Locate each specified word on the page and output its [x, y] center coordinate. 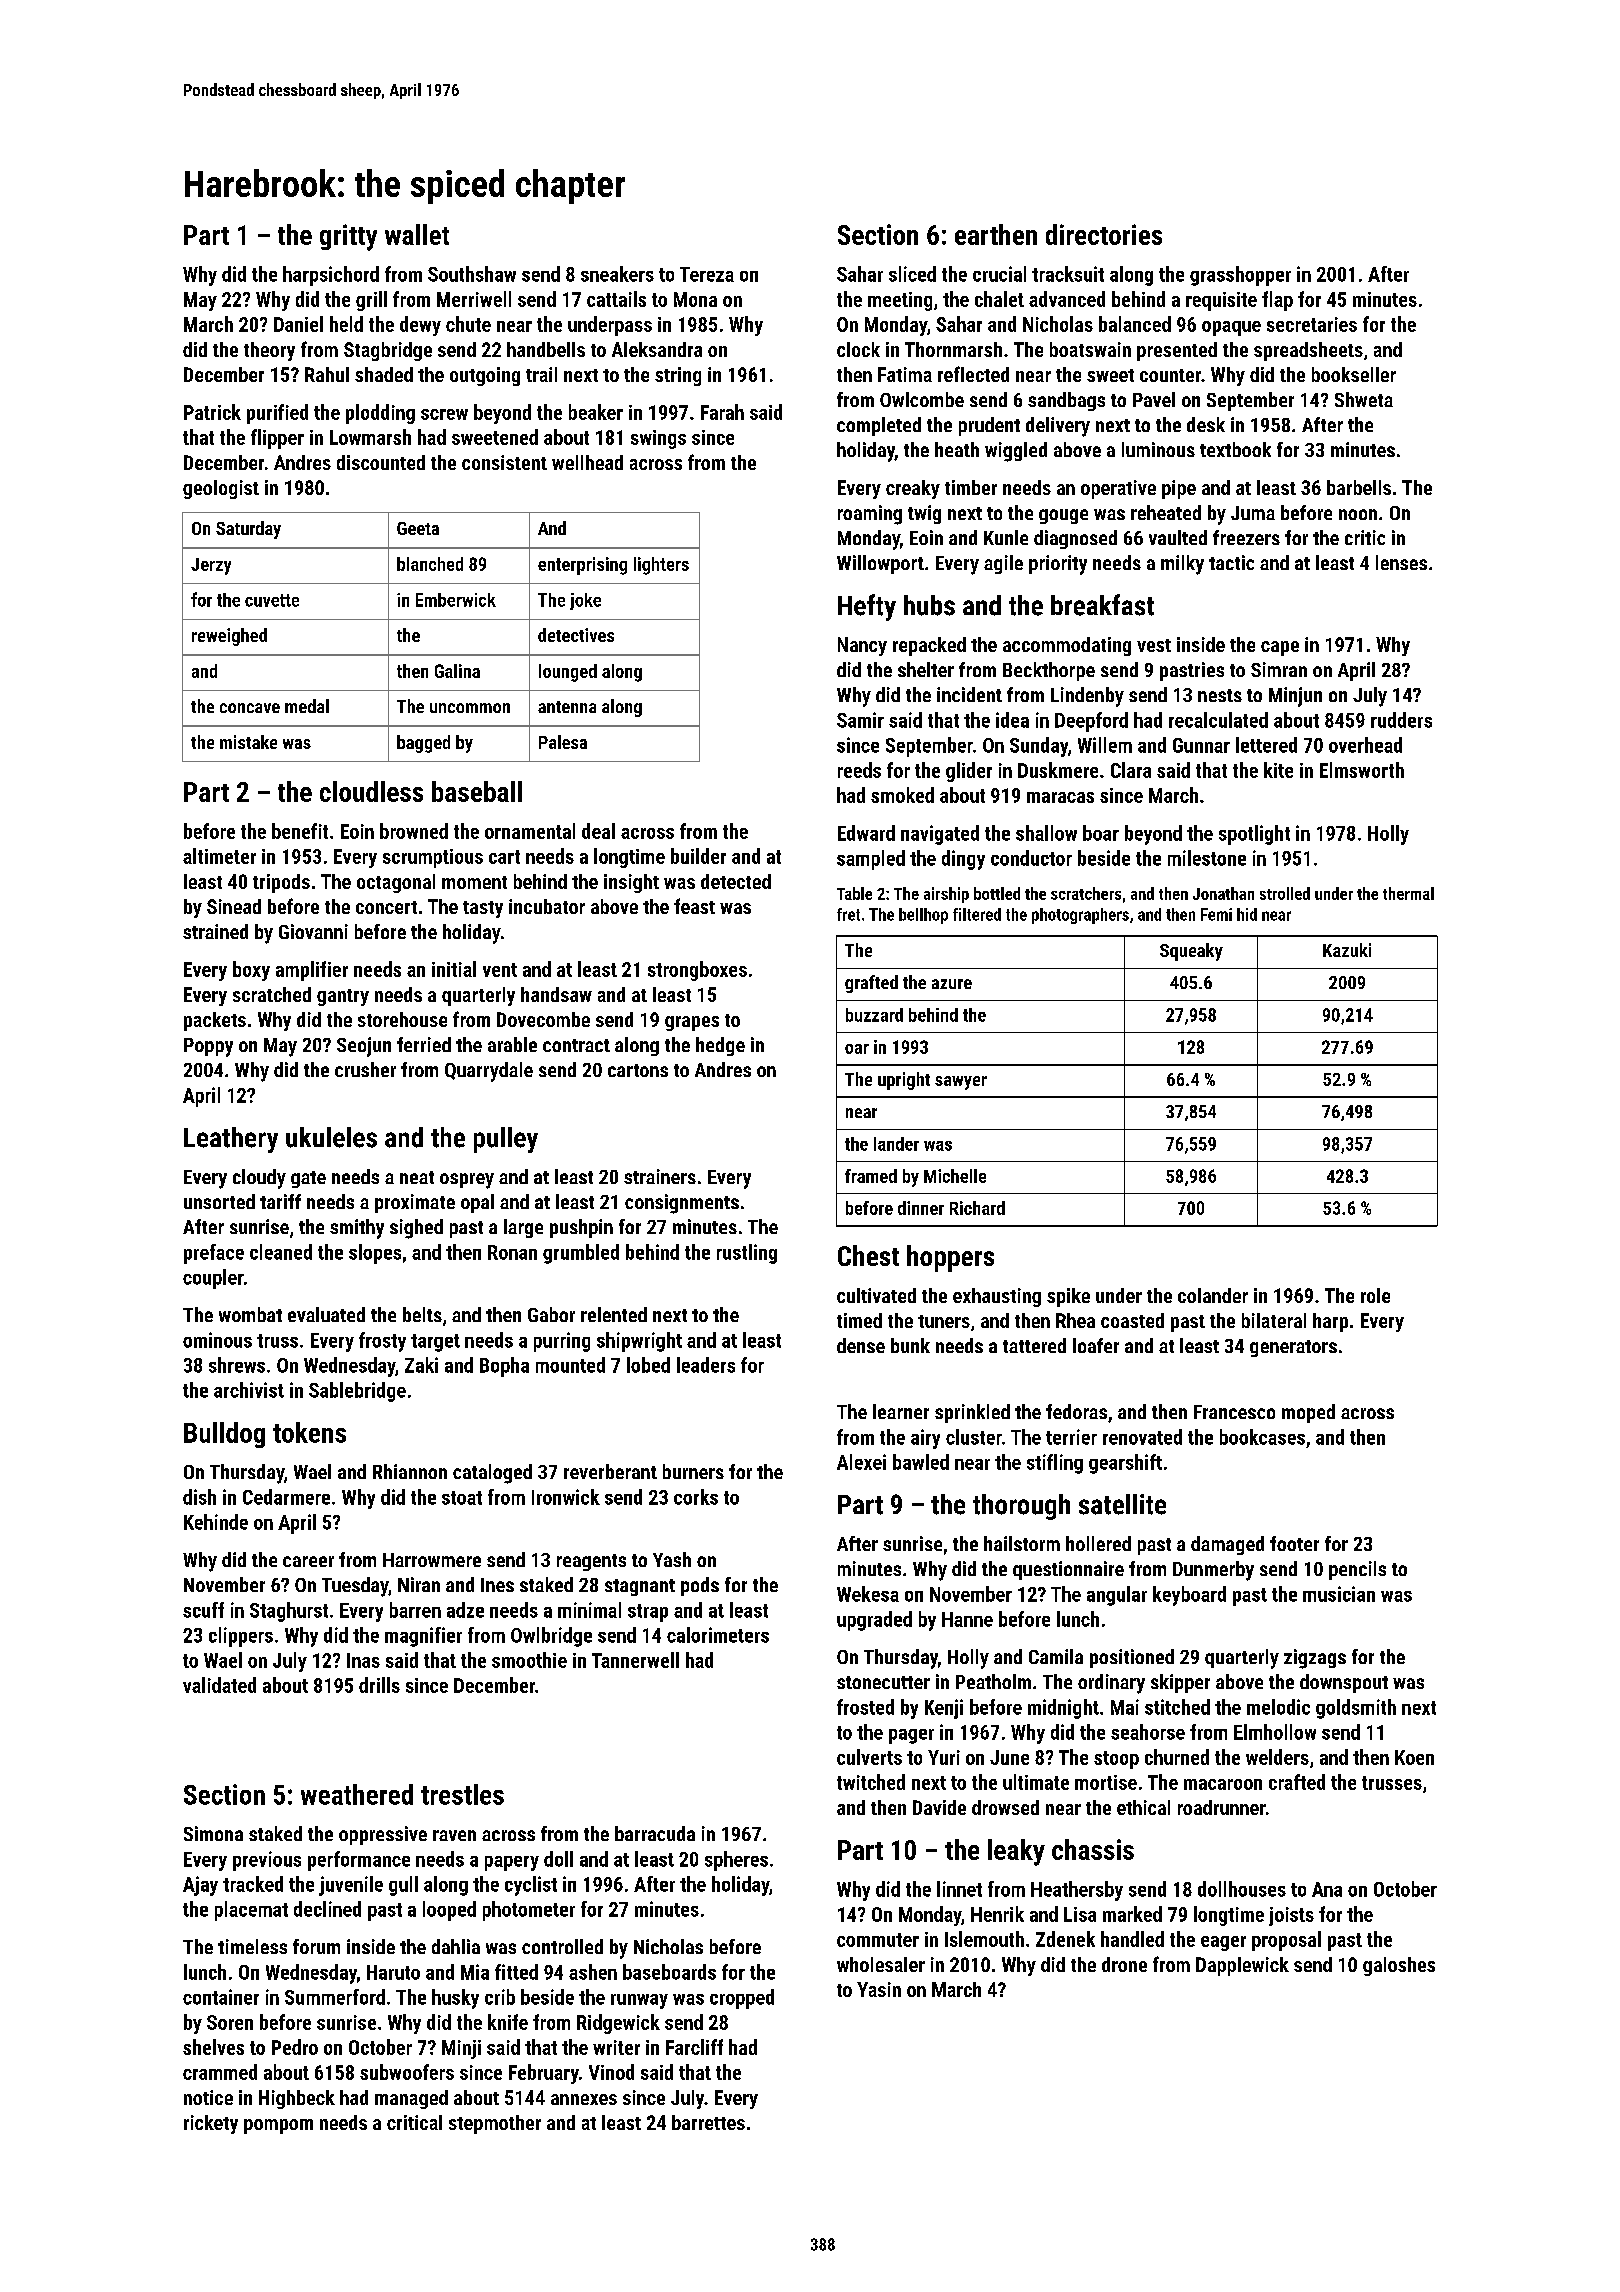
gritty [348, 237]
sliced [912, 274]
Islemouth [984, 1939]
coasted [1132, 1320]
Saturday [248, 530]
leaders [706, 1365]
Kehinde [216, 1522]
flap [1277, 301]
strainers [660, 1176]
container [221, 1997]
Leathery [231, 1140]
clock [858, 349]
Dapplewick [1242, 1966]
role [1375, 1295]
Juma [1253, 513]
